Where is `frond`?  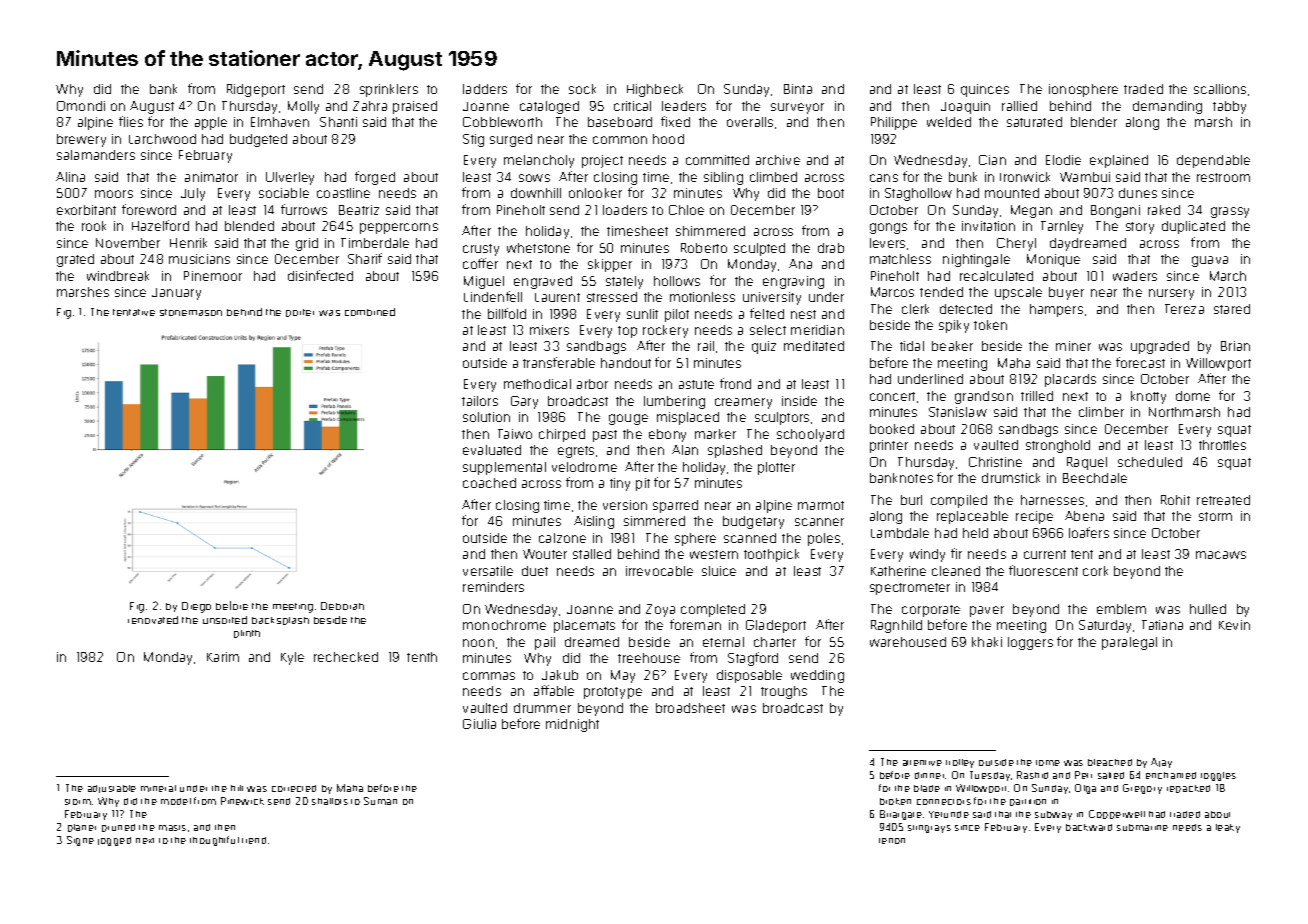 frond is located at coordinates (735, 383).
